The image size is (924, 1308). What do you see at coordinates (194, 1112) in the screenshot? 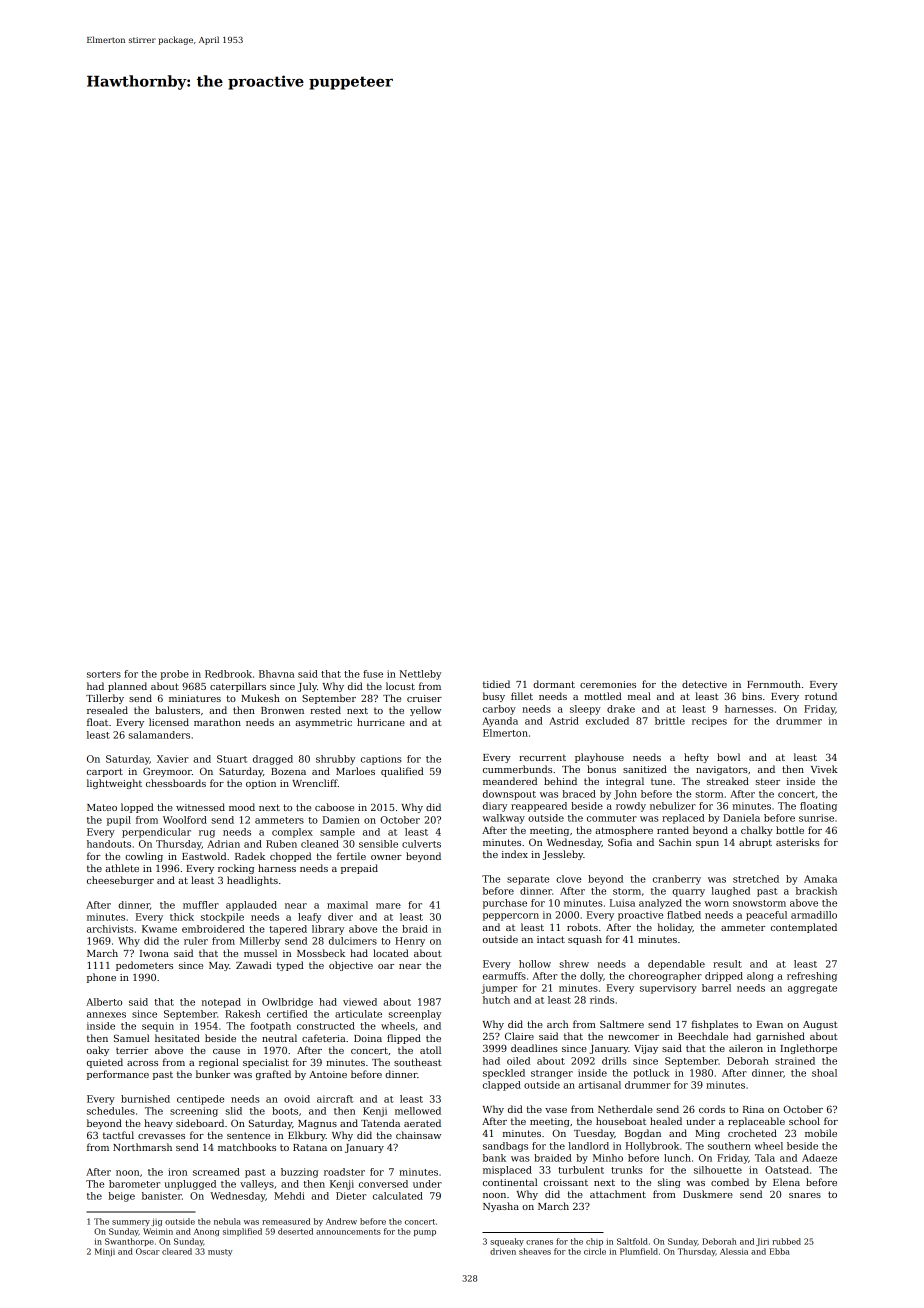
I see `screening` at bounding box center [194, 1112].
